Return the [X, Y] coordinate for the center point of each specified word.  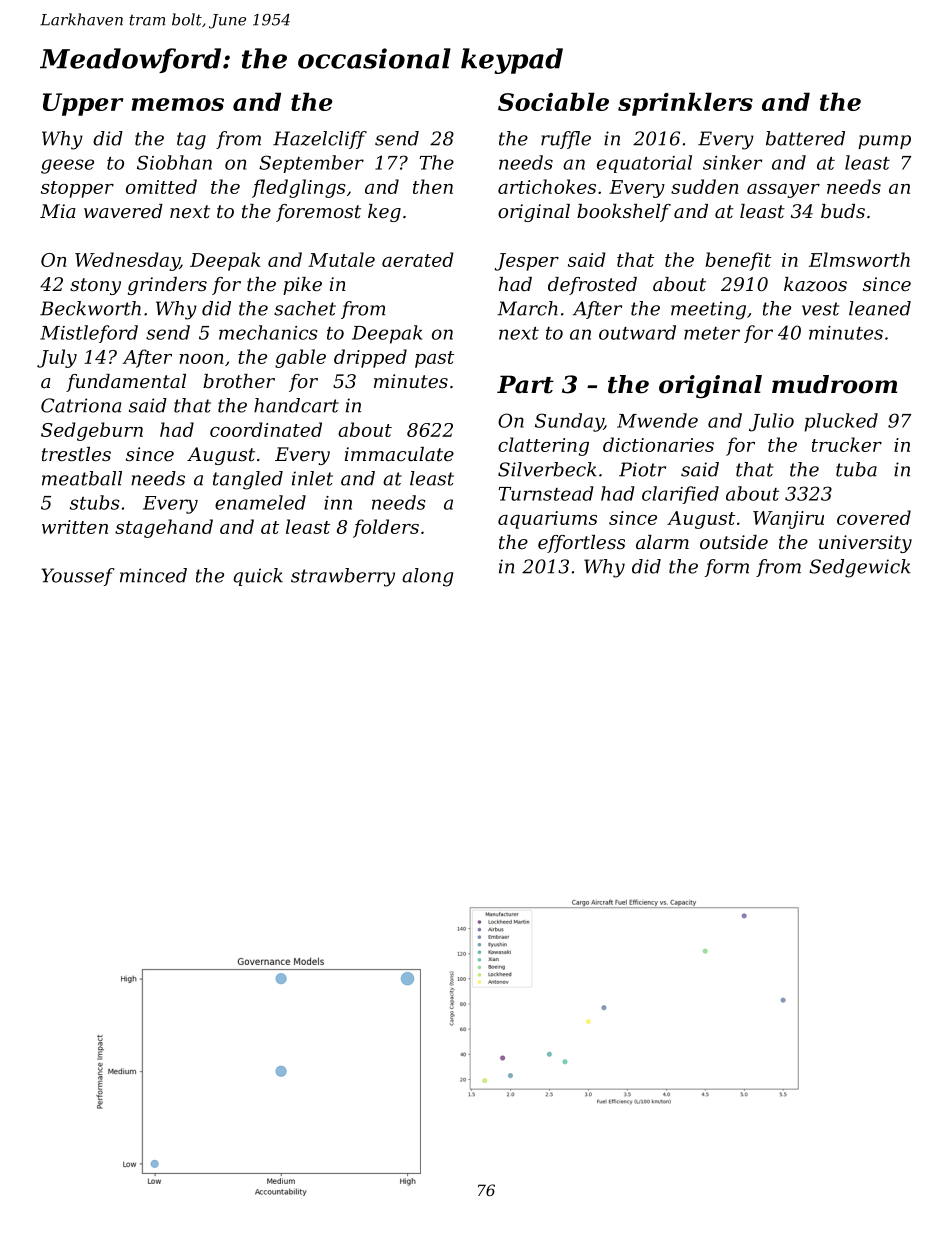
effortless [581, 544]
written [75, 527]
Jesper [526, 262]
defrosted [592, 286]
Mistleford [89, 334]
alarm [662, 542]
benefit [738, 261]
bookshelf [624, 213]
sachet [305, 308]
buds [843, 211]
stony [95, 286]
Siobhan [174, 162]
